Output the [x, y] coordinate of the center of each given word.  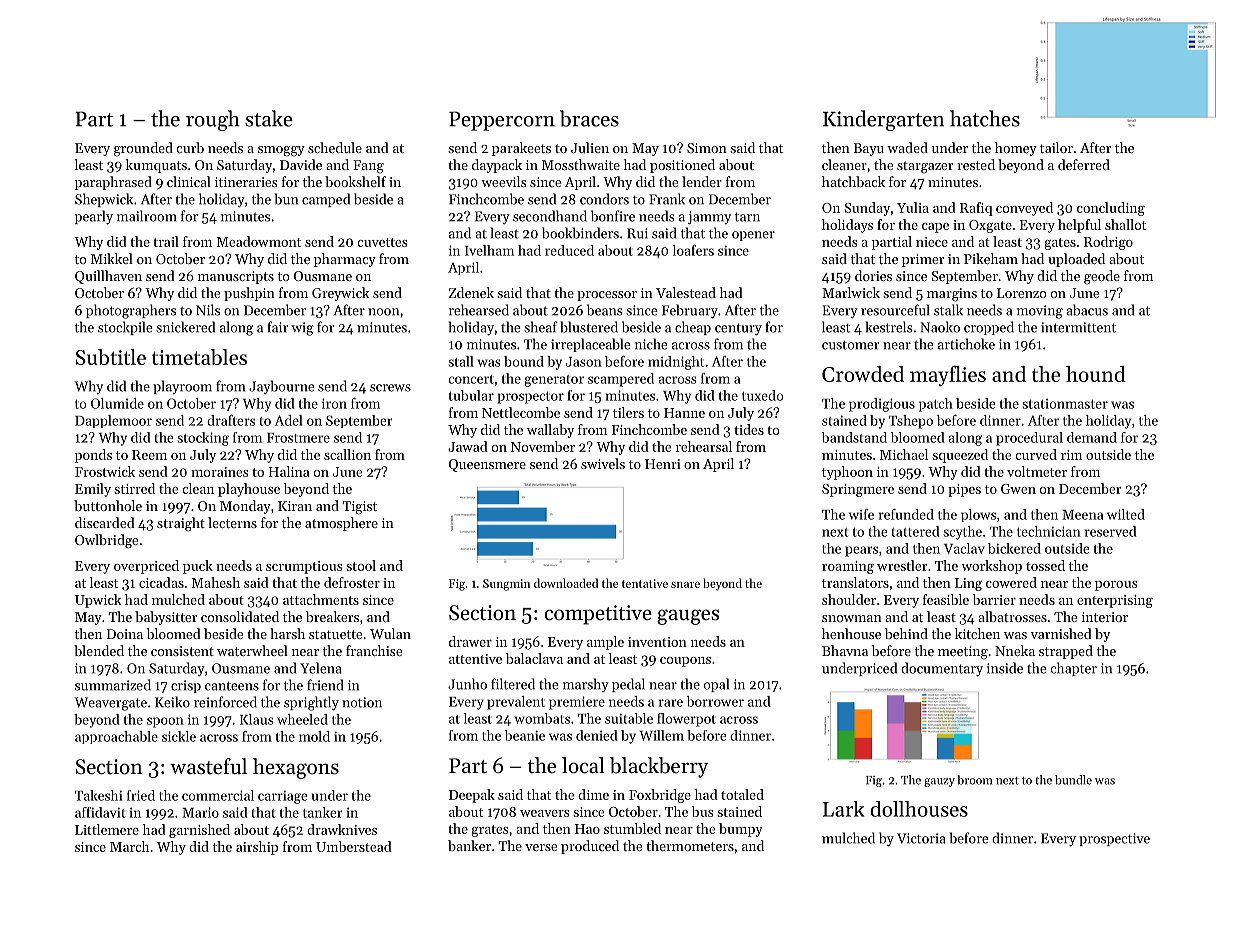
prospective [1114, 839]
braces [589, 118]
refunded [906, 514]
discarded [105, 522]
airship [257, 848]
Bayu [869, 149]
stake [269, 118]
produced [590, 847]
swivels [603, 463]
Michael [904, 454]
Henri [663, 464]
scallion [347, 454]
